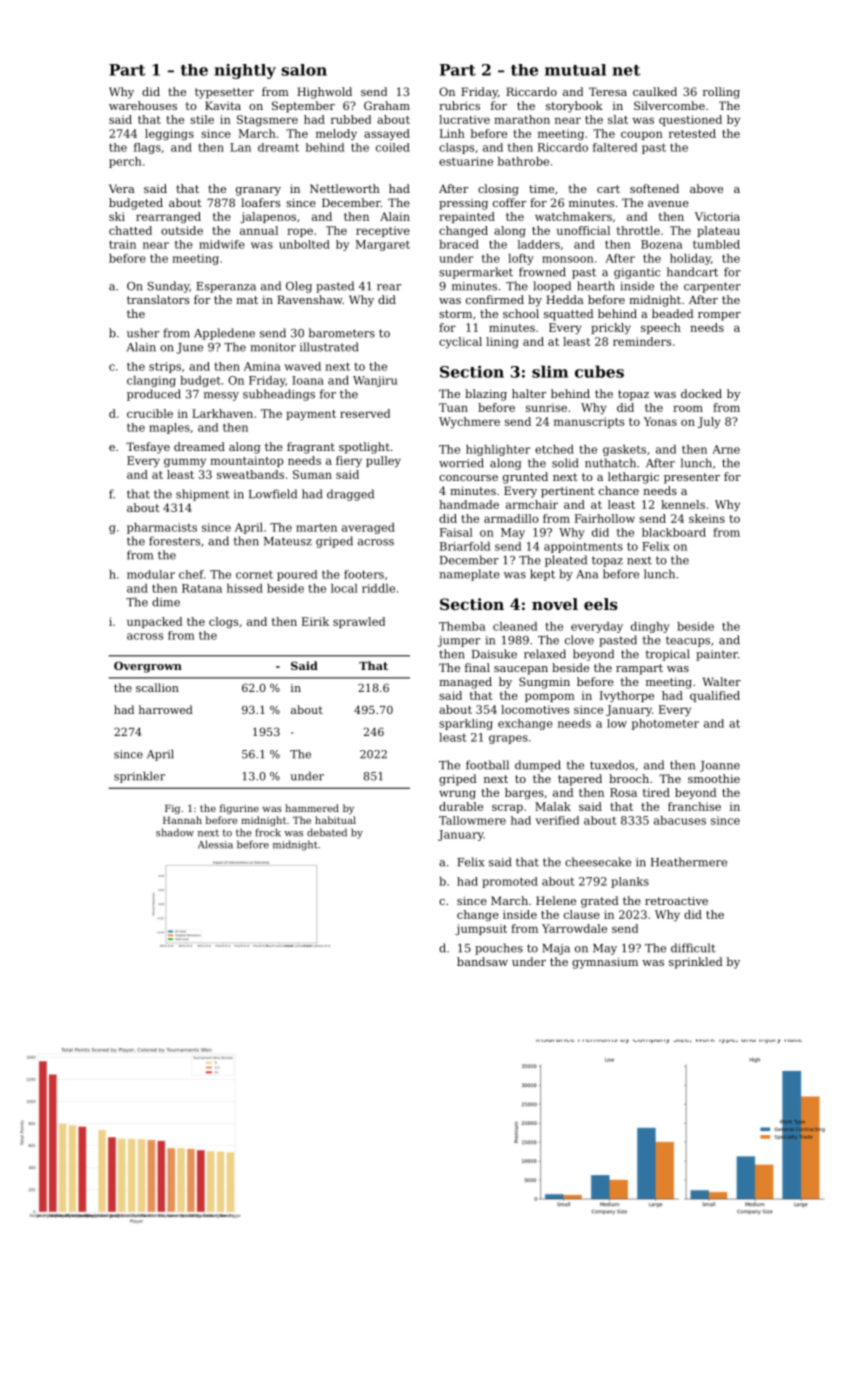 This page has height=1400, width=849. What do you see at coordinates (575, 70) in the page?
I see `mutual` at bounding box center [575, 70].
